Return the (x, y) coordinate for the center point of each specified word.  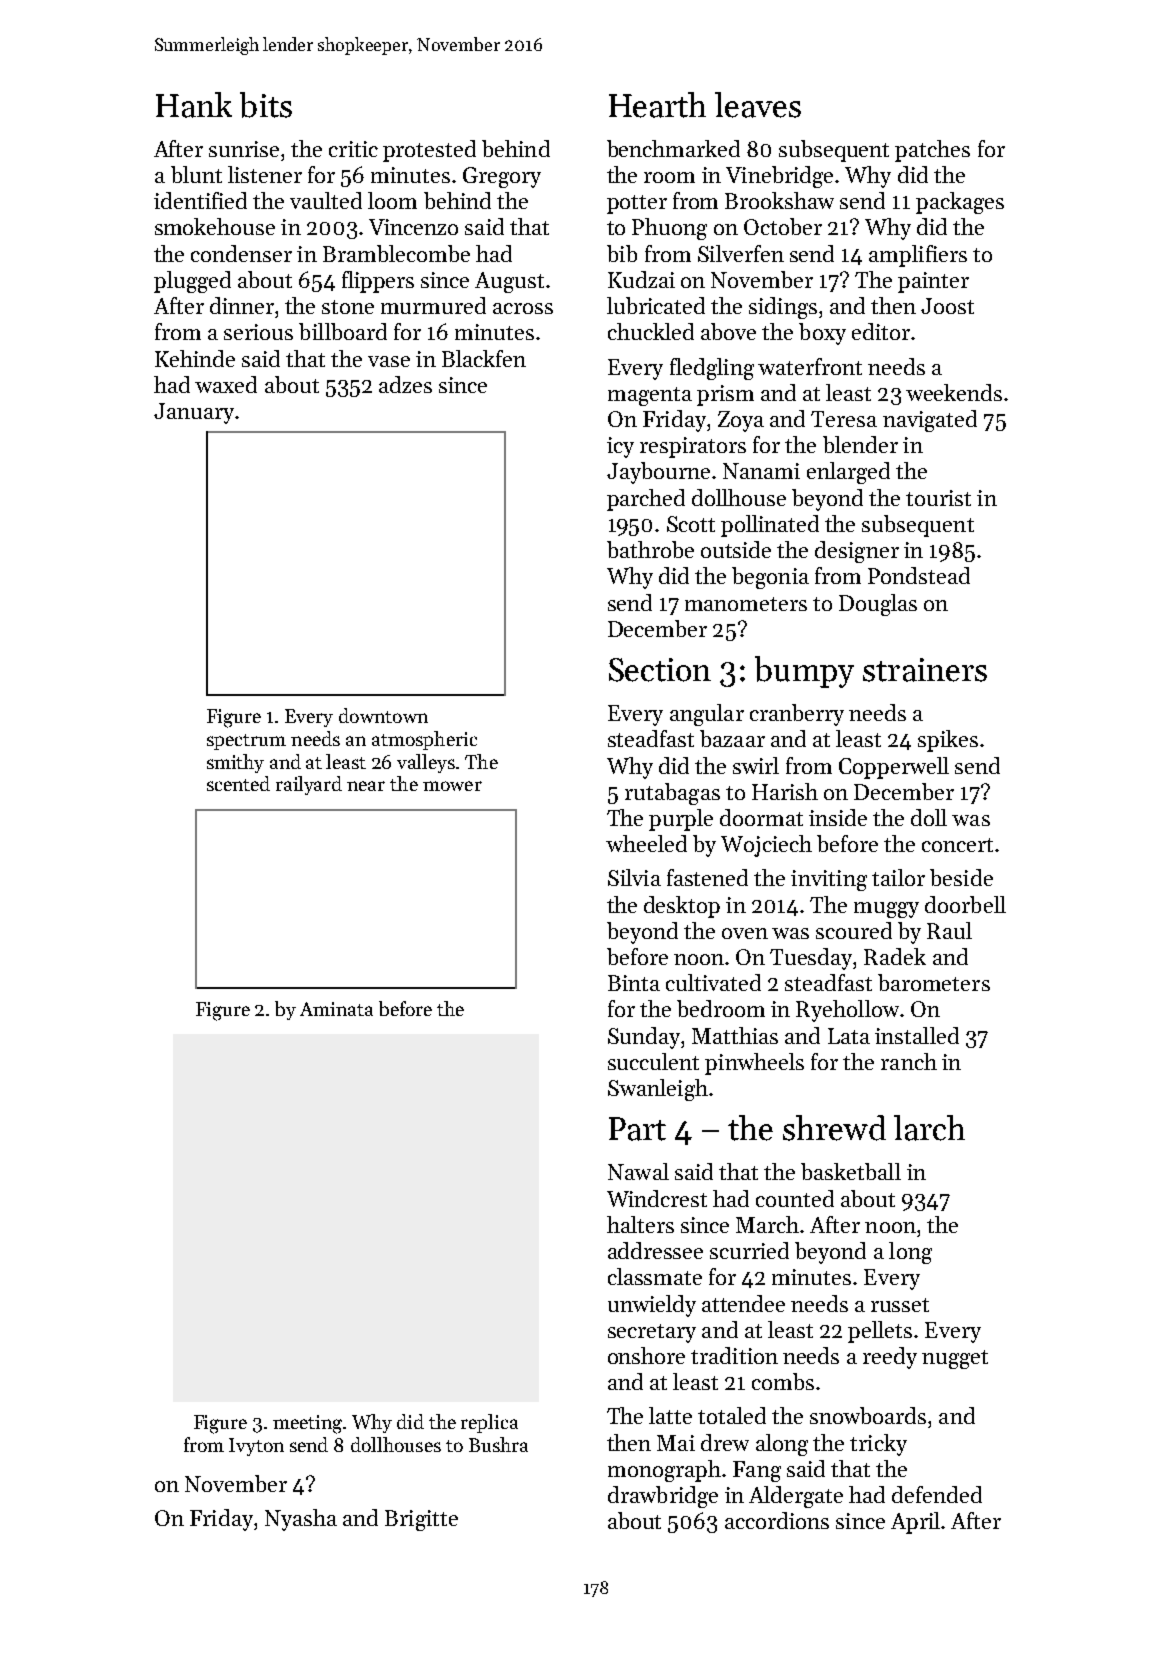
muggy (886, 910)
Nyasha (301, 1520)
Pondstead (919, 575)
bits (266, 105)
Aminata (336, 1009)
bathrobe (650, 549)
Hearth (657, 105)
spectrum (246, 742)
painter (933, 282)
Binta (634, 983)
